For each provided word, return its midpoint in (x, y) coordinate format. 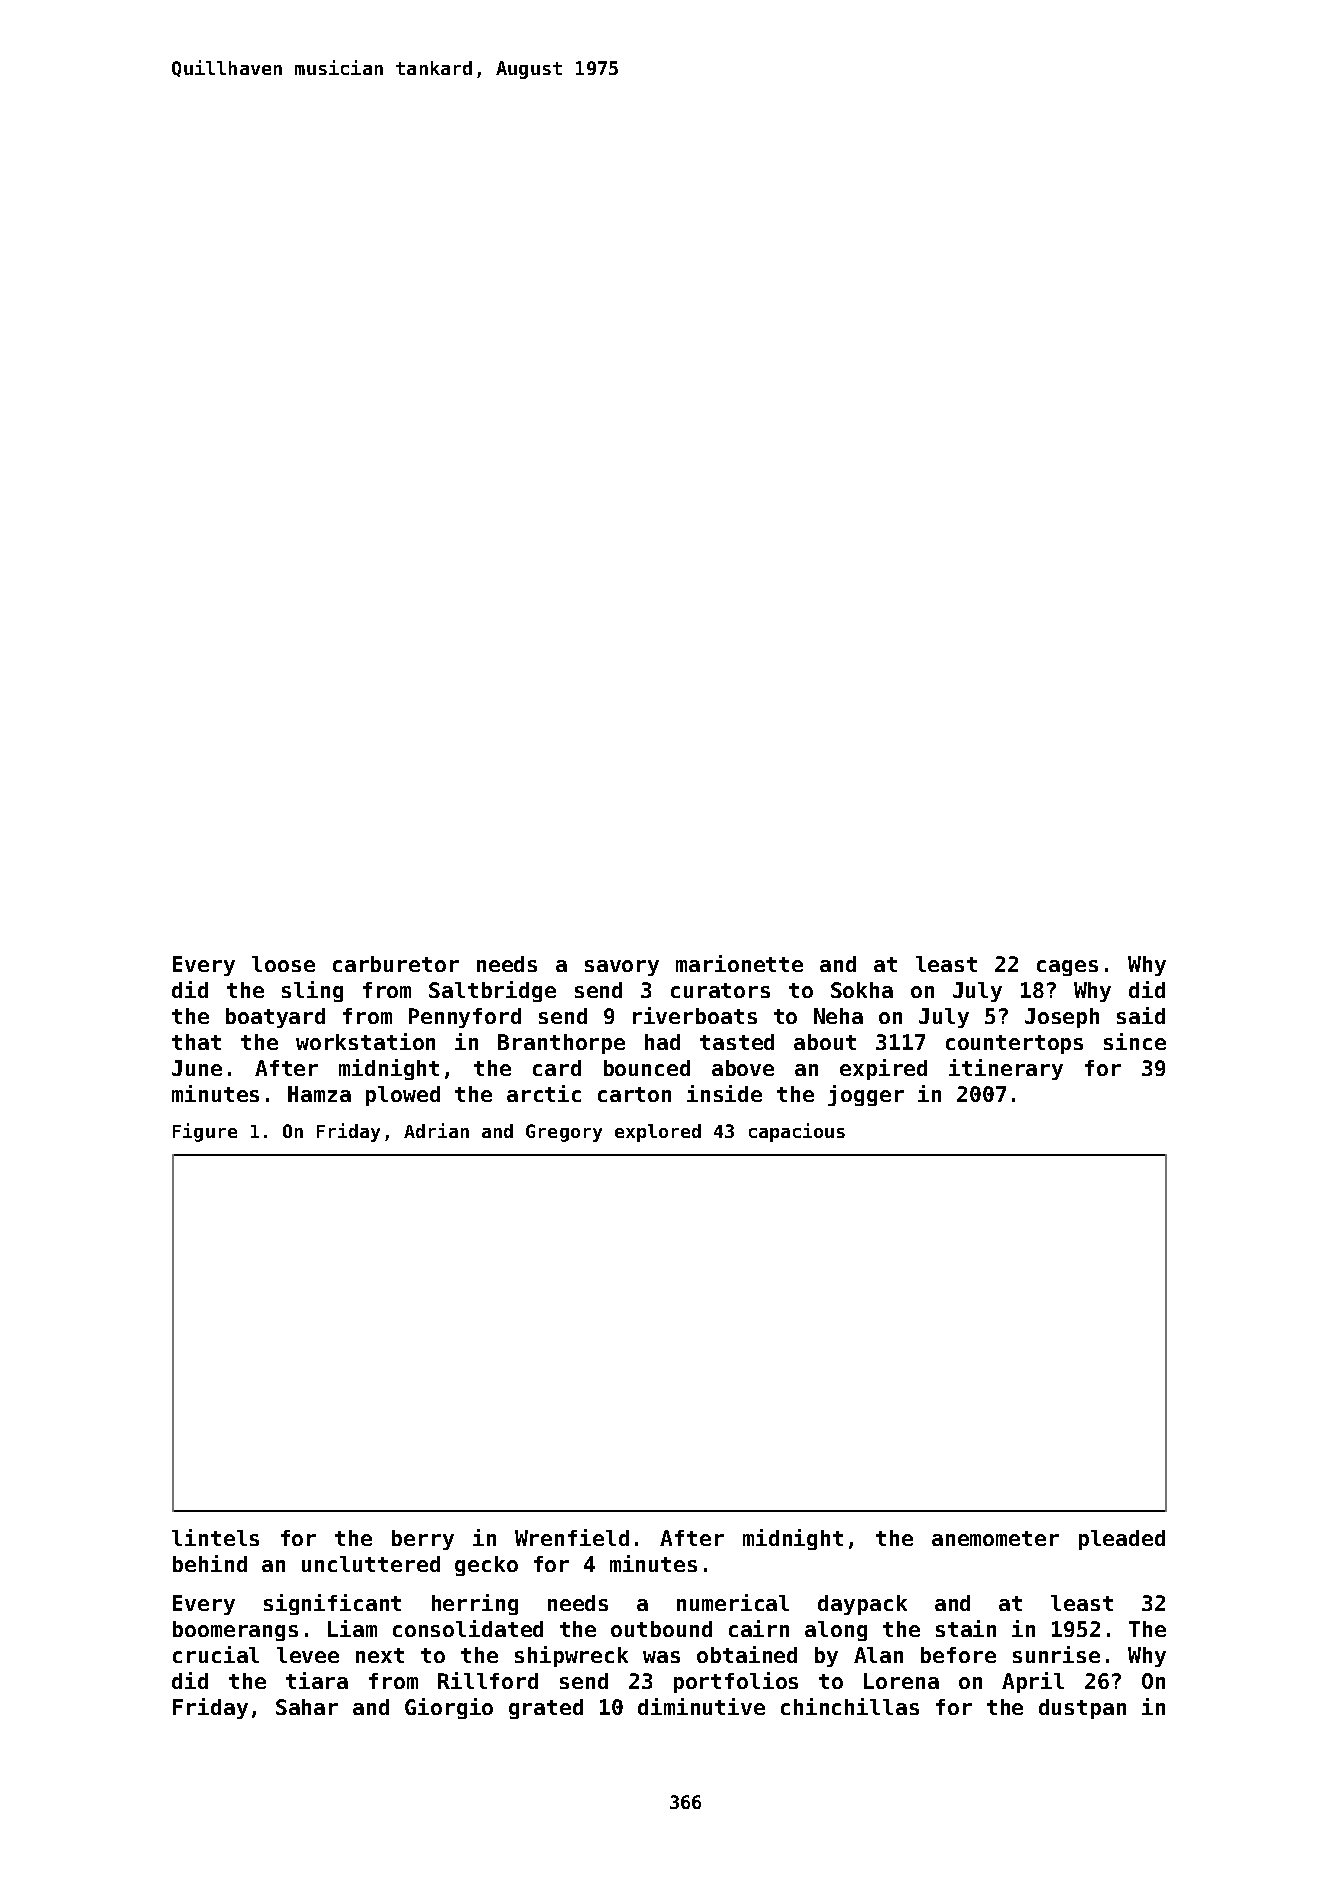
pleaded (1122, 1540)
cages (1067, 968)
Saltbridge (492, 991)
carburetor (396, 964)
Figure (205, 1132)
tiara (317, 1680)
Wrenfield (572, 1537)
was (661, 1657)
